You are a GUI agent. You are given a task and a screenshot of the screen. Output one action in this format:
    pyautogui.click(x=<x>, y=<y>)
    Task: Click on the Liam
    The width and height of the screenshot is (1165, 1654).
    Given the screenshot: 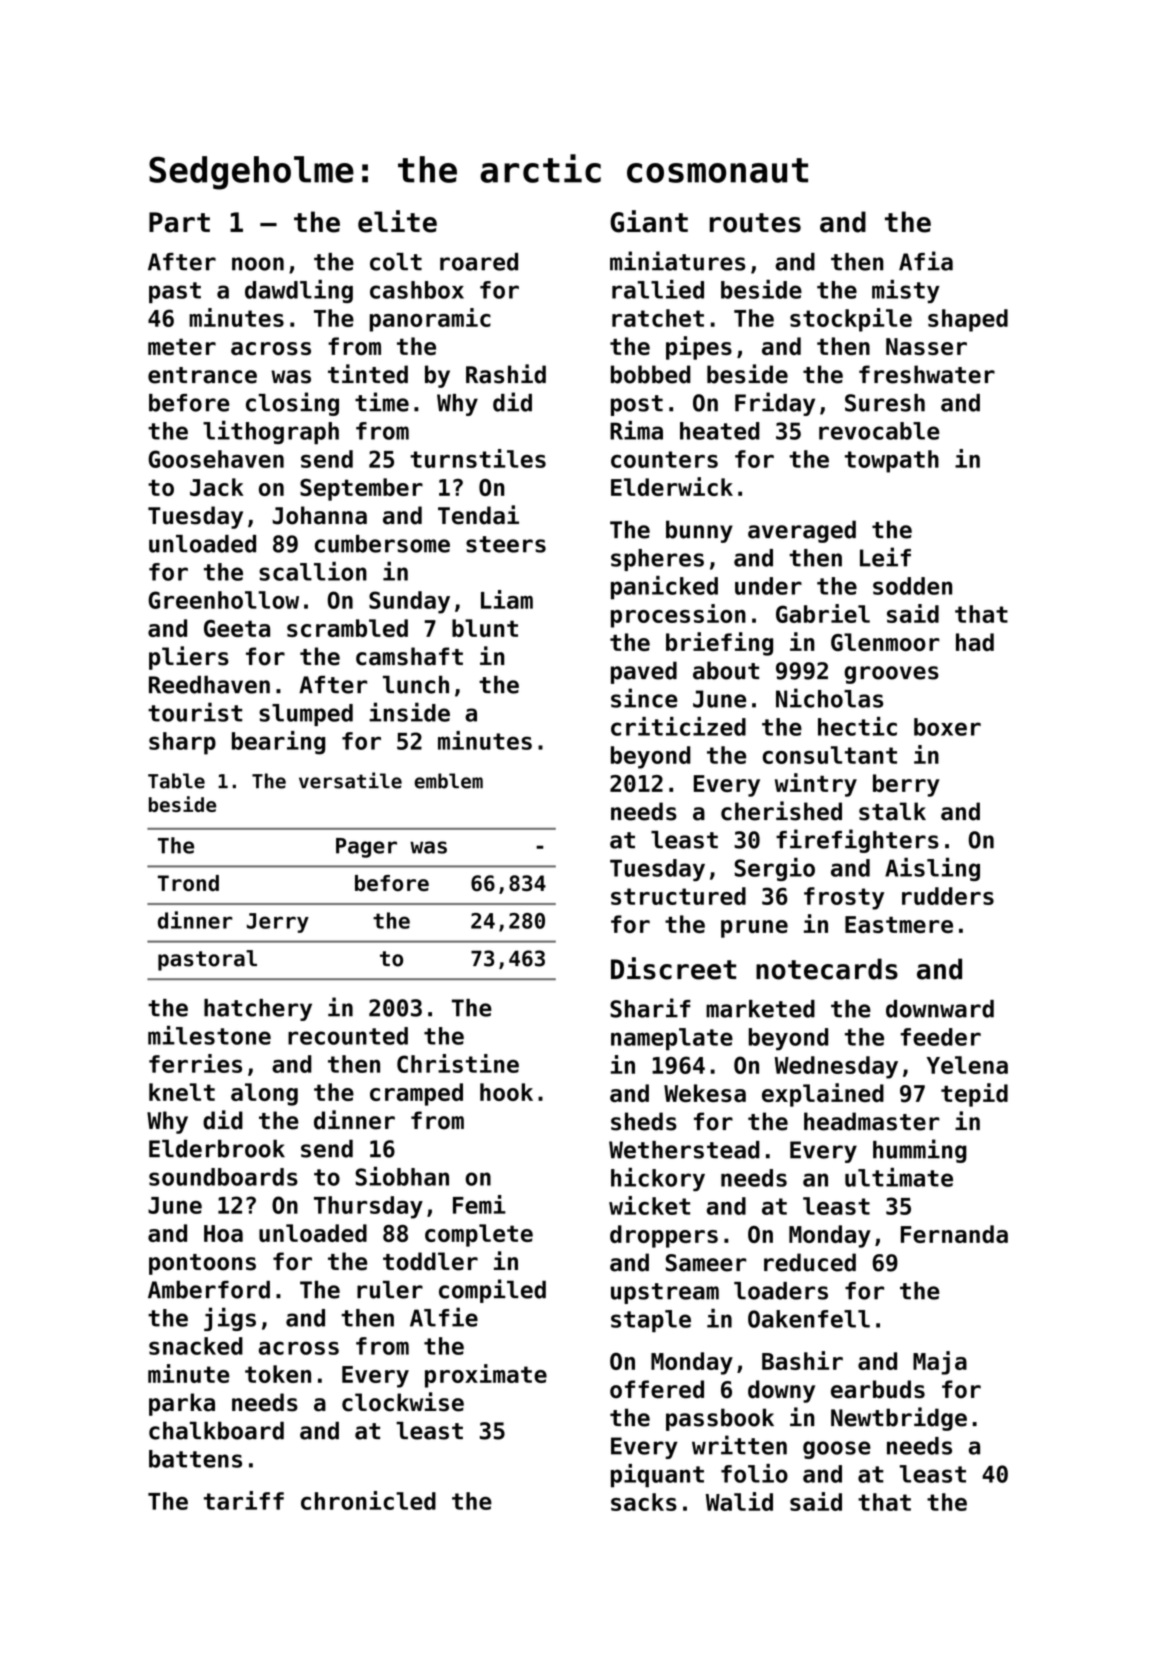 What is the action you would take?
    pyautogui.click(x=507, y=599)
